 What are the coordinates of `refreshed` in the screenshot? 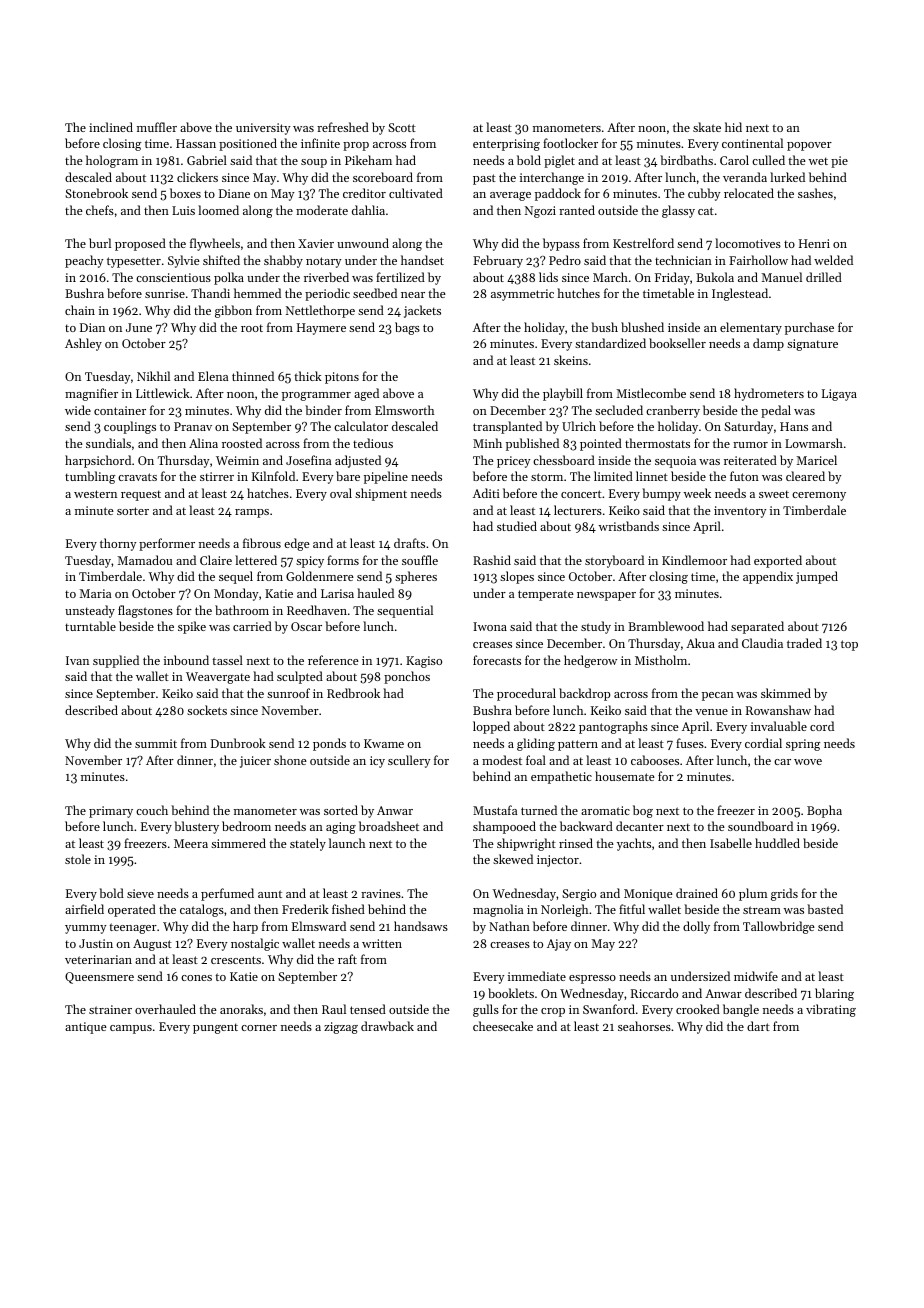 It's located at (343, 127).
